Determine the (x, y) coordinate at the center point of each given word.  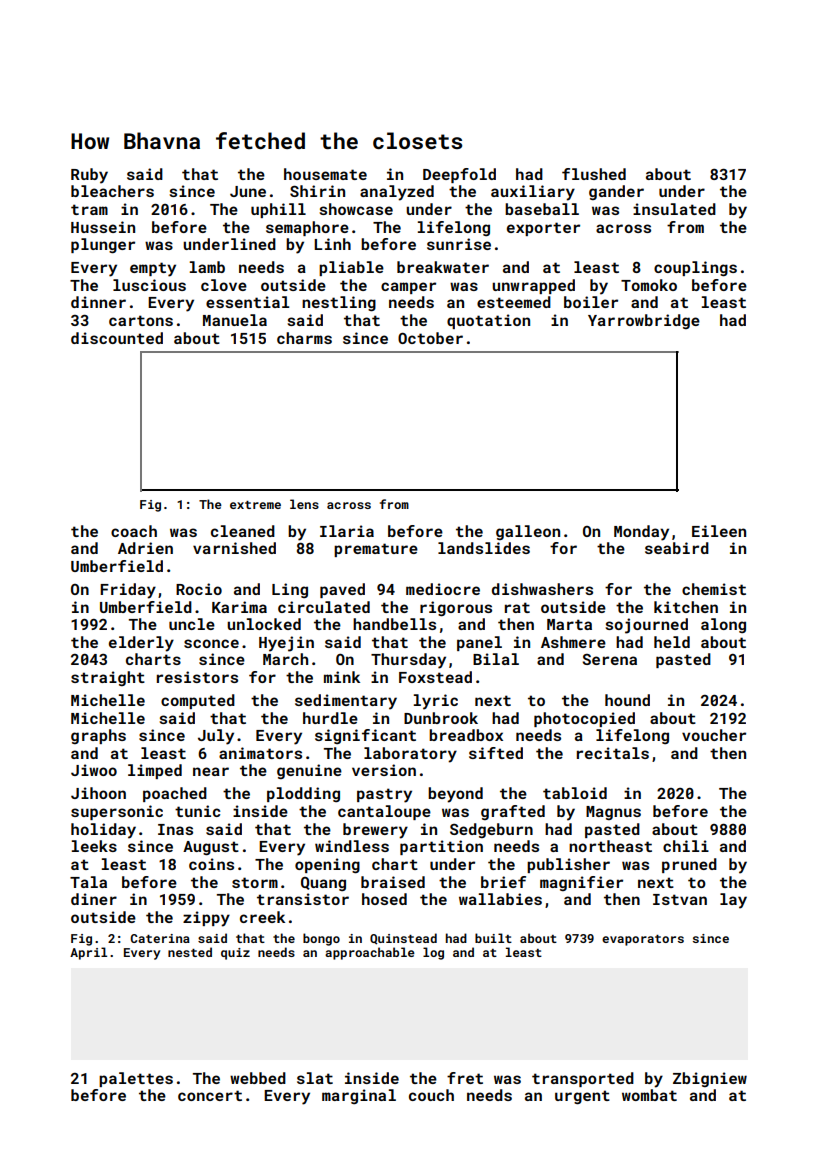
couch (431, 1095)
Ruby (89, 176)
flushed (594, 174)
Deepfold (459, 175)
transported (583, 1079)
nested (190, 952)
